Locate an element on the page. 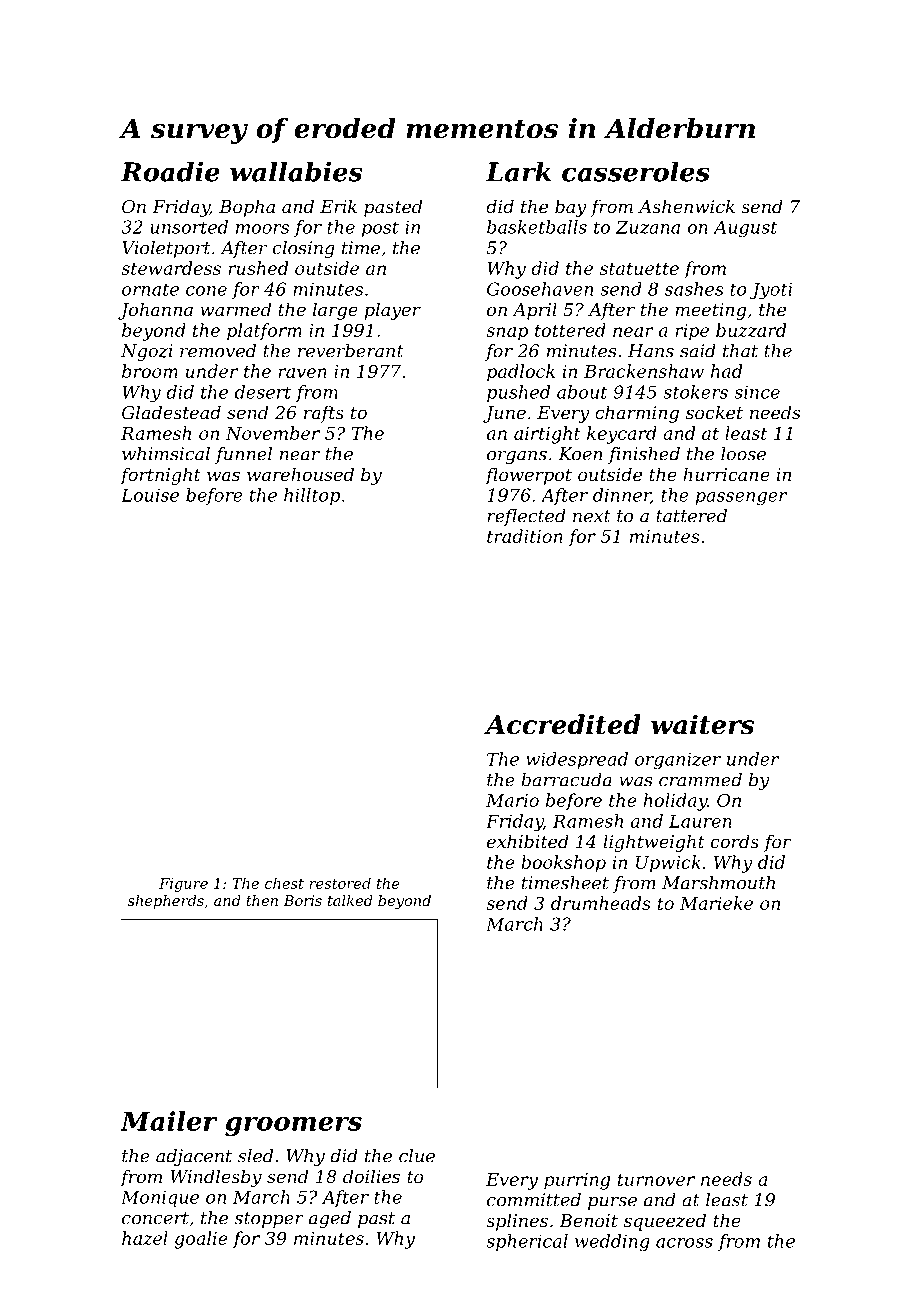  broom is located at coordinates (150, 371).
